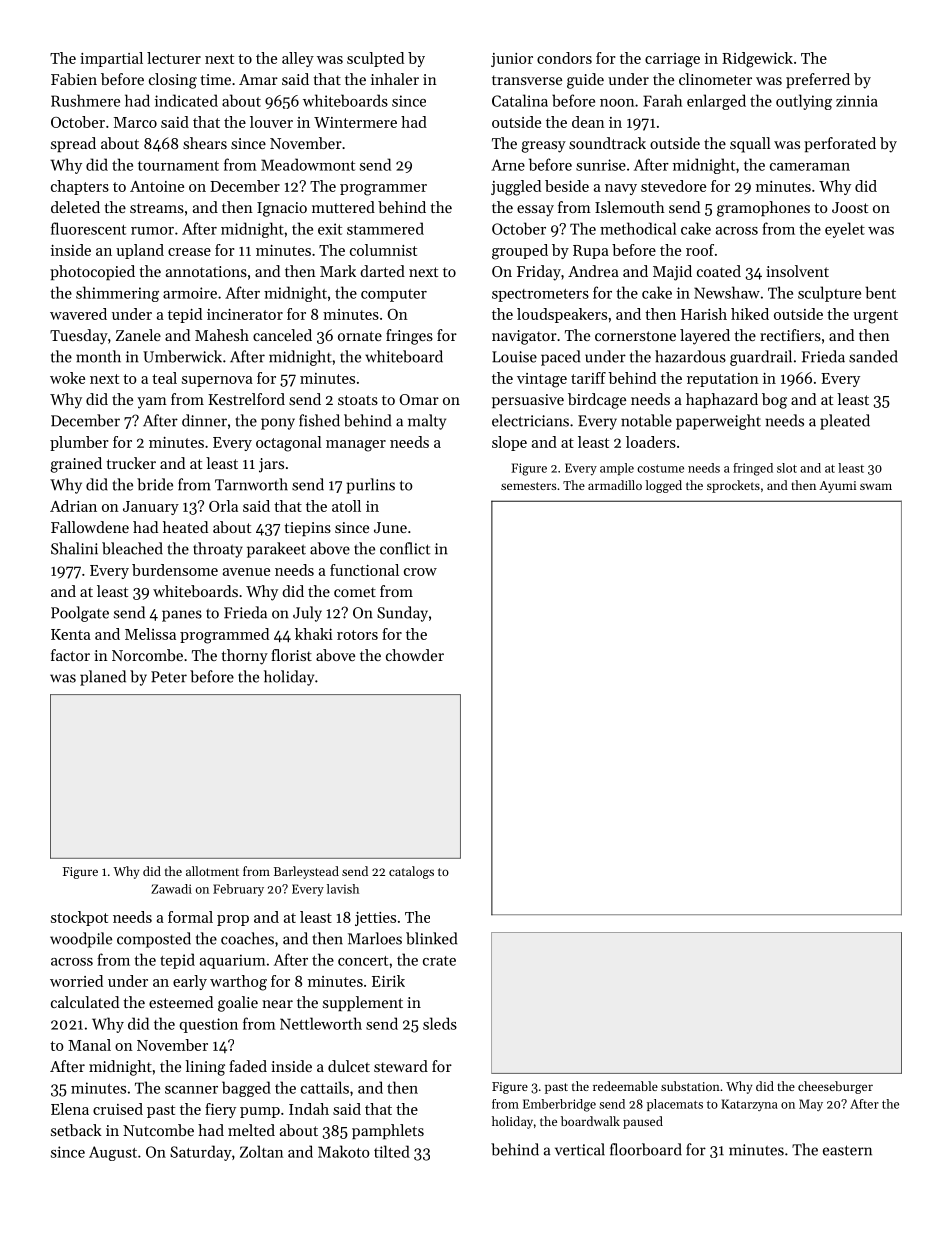  What do you see at coordinates (298, 59) in the page?
I see `alley` at bounding box center [298, 59].
